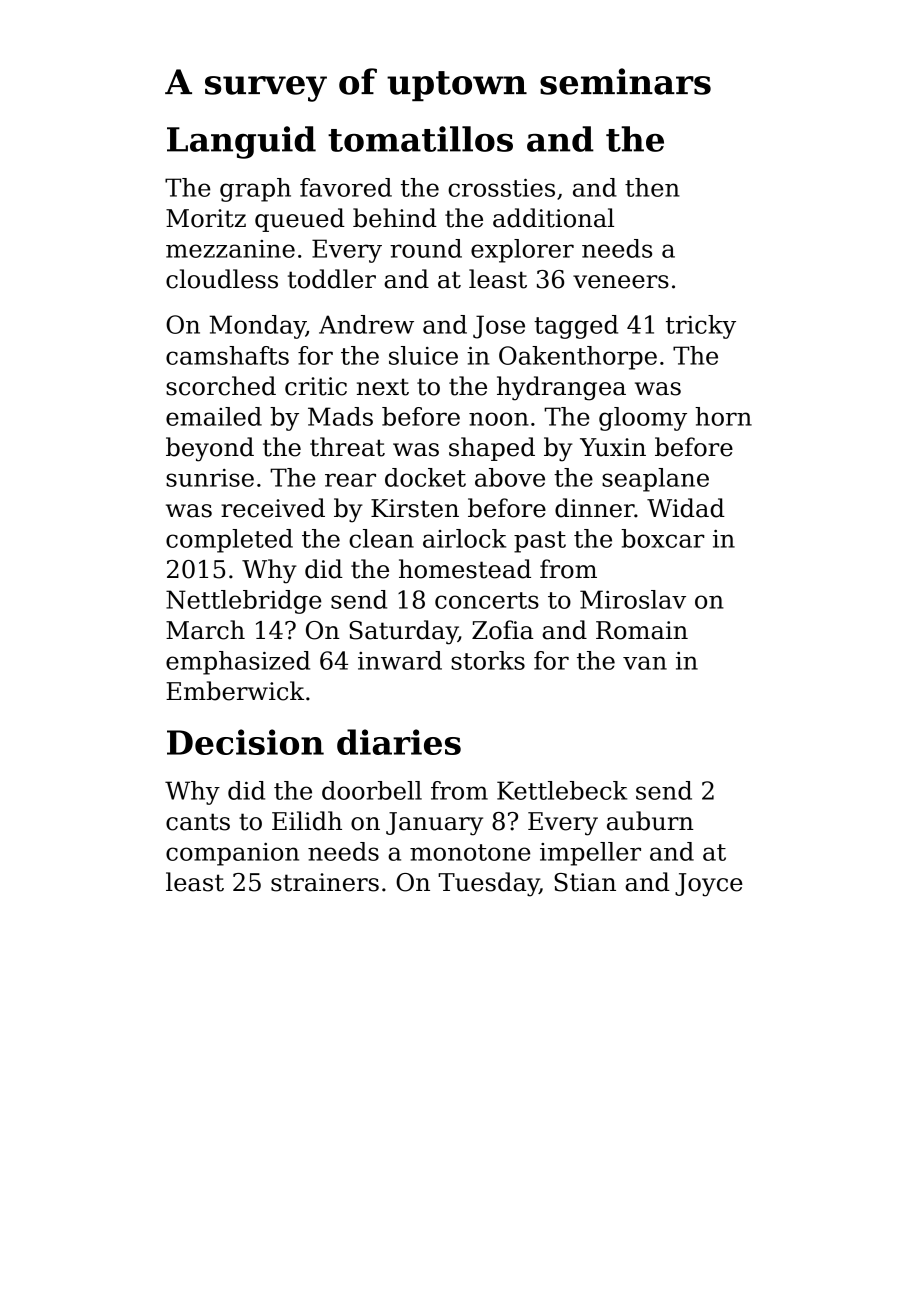  Describe the element at coordinates (198, 822) in the screenshot. I see `cants` at that location.
